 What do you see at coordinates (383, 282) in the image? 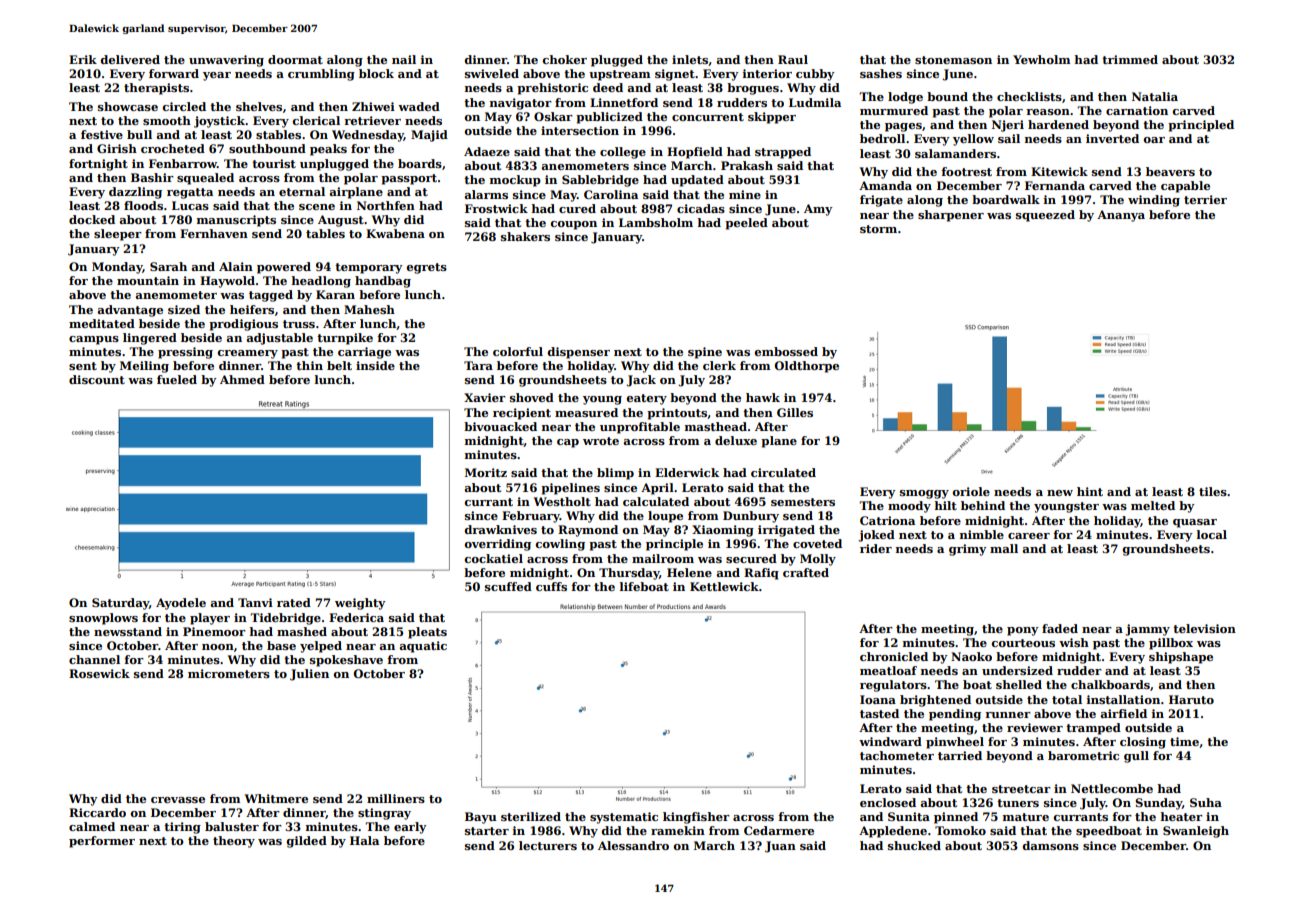
I see `handbag` at bounding box center [383, 282].
